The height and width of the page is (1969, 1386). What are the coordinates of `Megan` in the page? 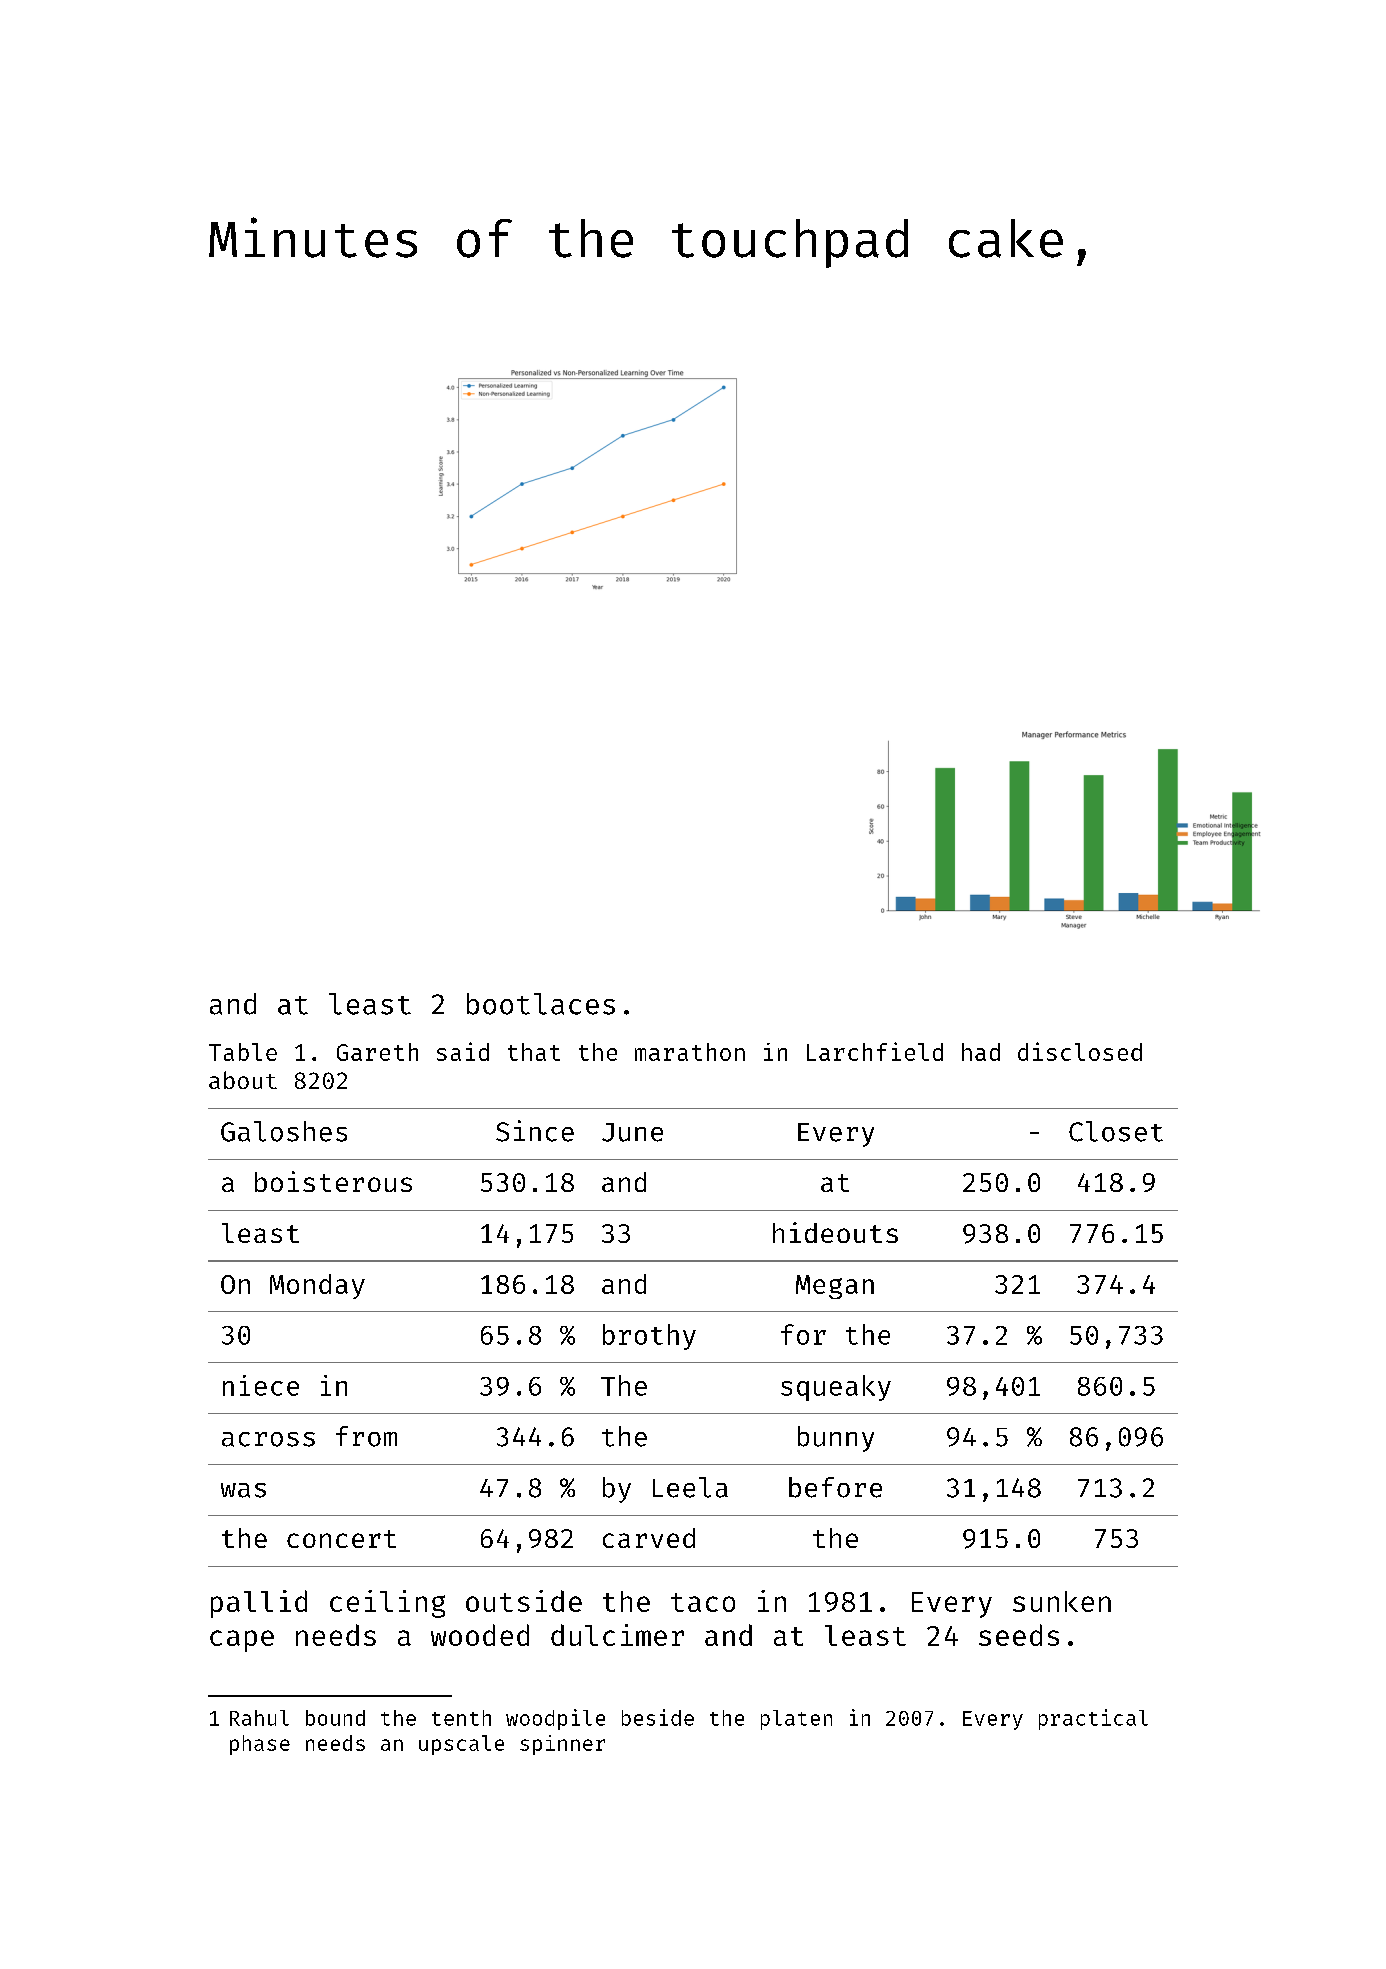 It's located at (835, 1287).
